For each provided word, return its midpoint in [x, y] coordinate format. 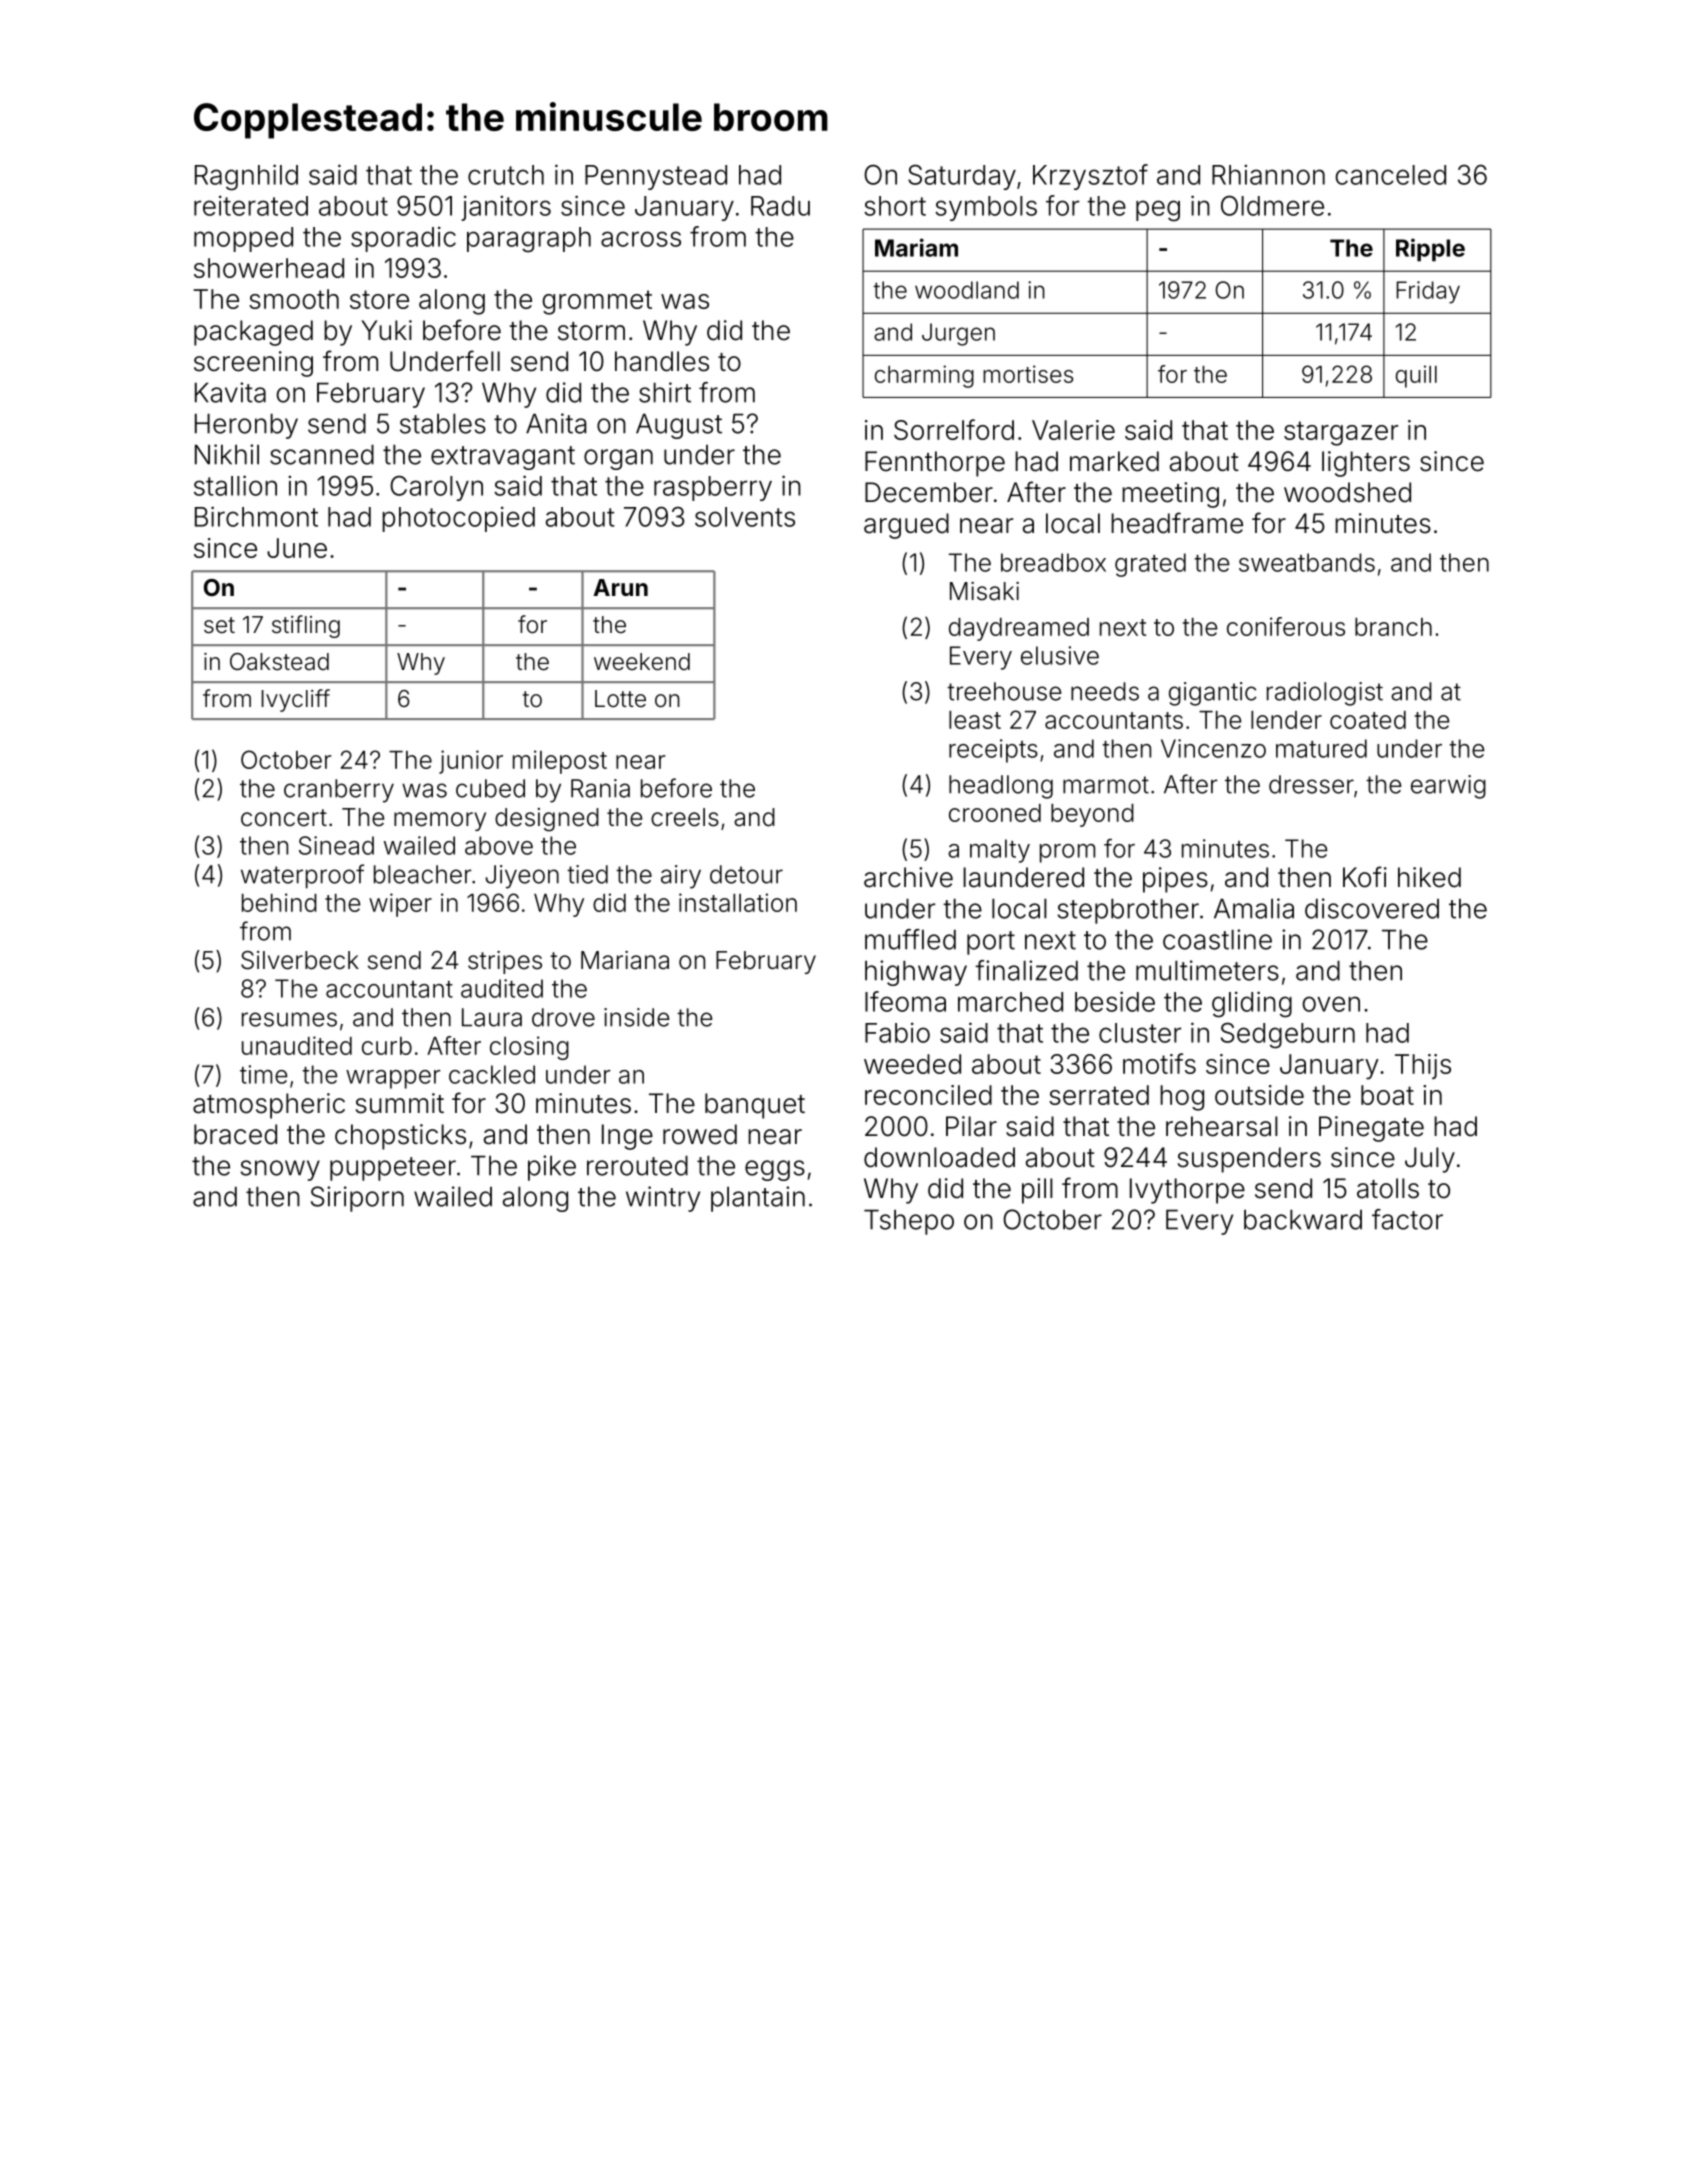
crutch [506, 175]
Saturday [962, 177]
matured [1321, 748]
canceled [1390, 175]
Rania [600, 788]
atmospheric [269, 1106]
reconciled [928, 1095]
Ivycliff [295, 700]
